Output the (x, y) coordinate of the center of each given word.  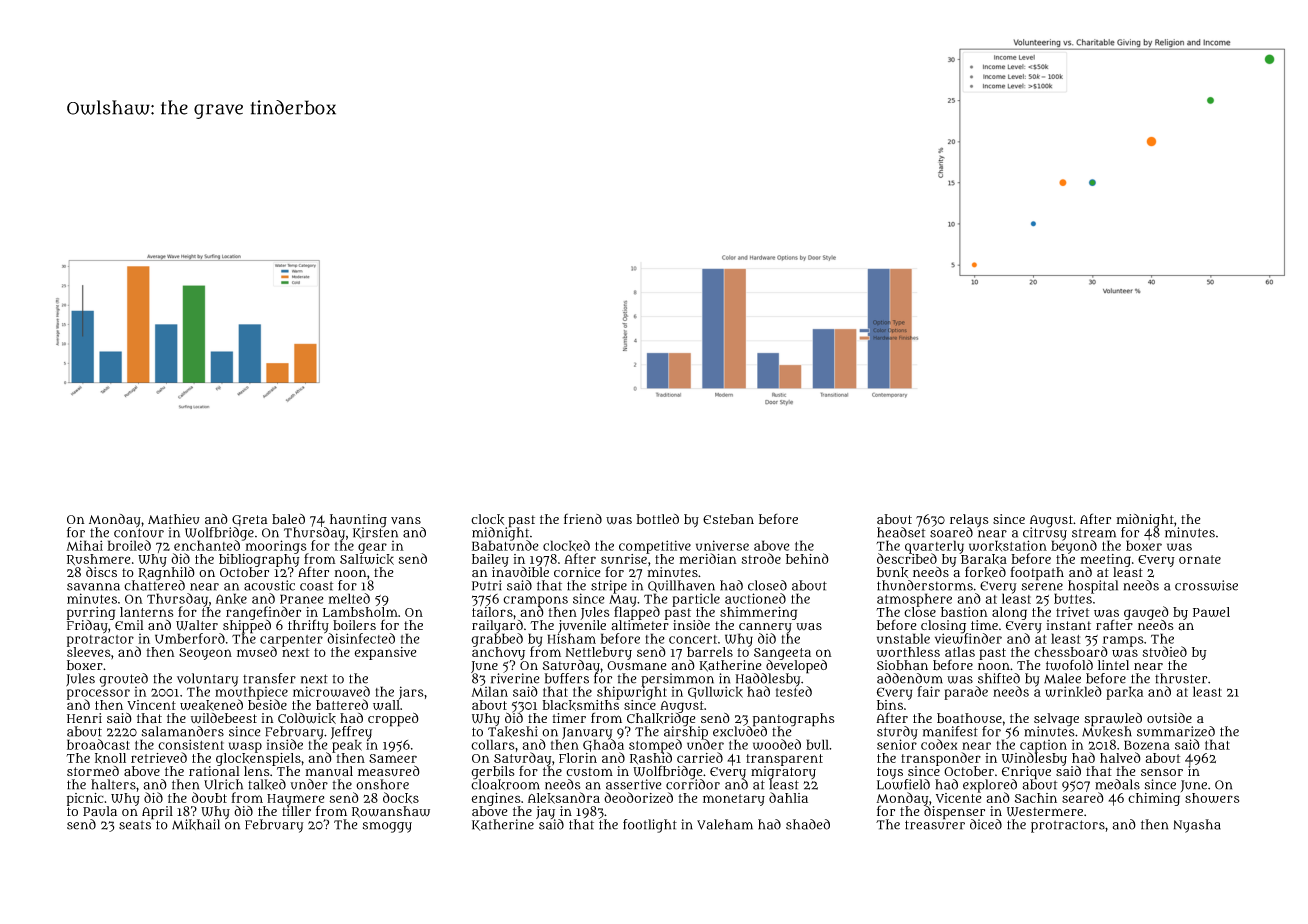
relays (969, 520)
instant (1068, 625)
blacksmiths (580, 705)
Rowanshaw (391, 812)
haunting (358, 520)
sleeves (88, 652)
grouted (123, 680)
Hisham (571, 638)
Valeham (725, 824)
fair (928, 691)
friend (583, 518)
